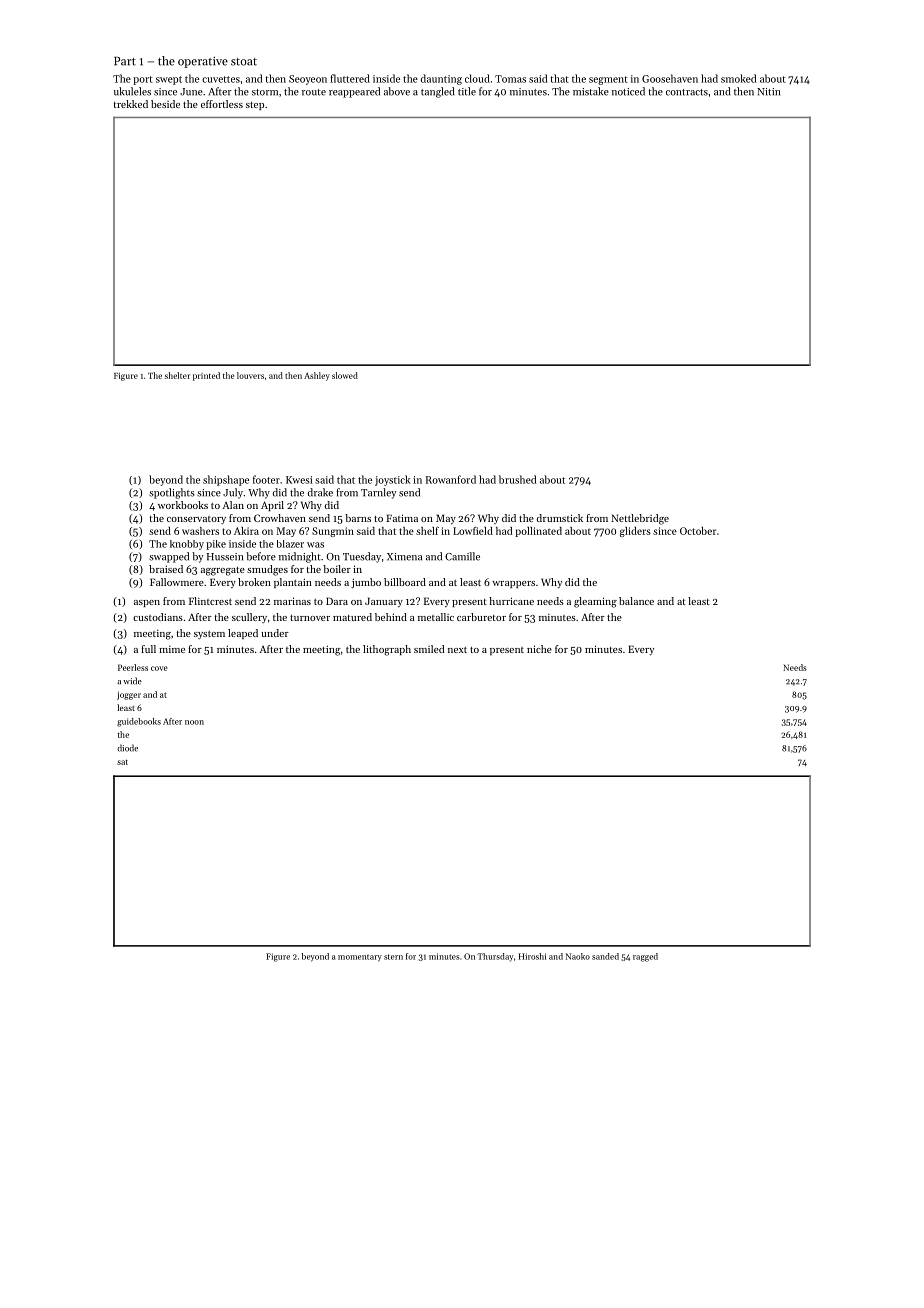  What do you see at coordinates (645, 957) in the screenshot?
I see `ragged` at bounding box center [645, 957].
